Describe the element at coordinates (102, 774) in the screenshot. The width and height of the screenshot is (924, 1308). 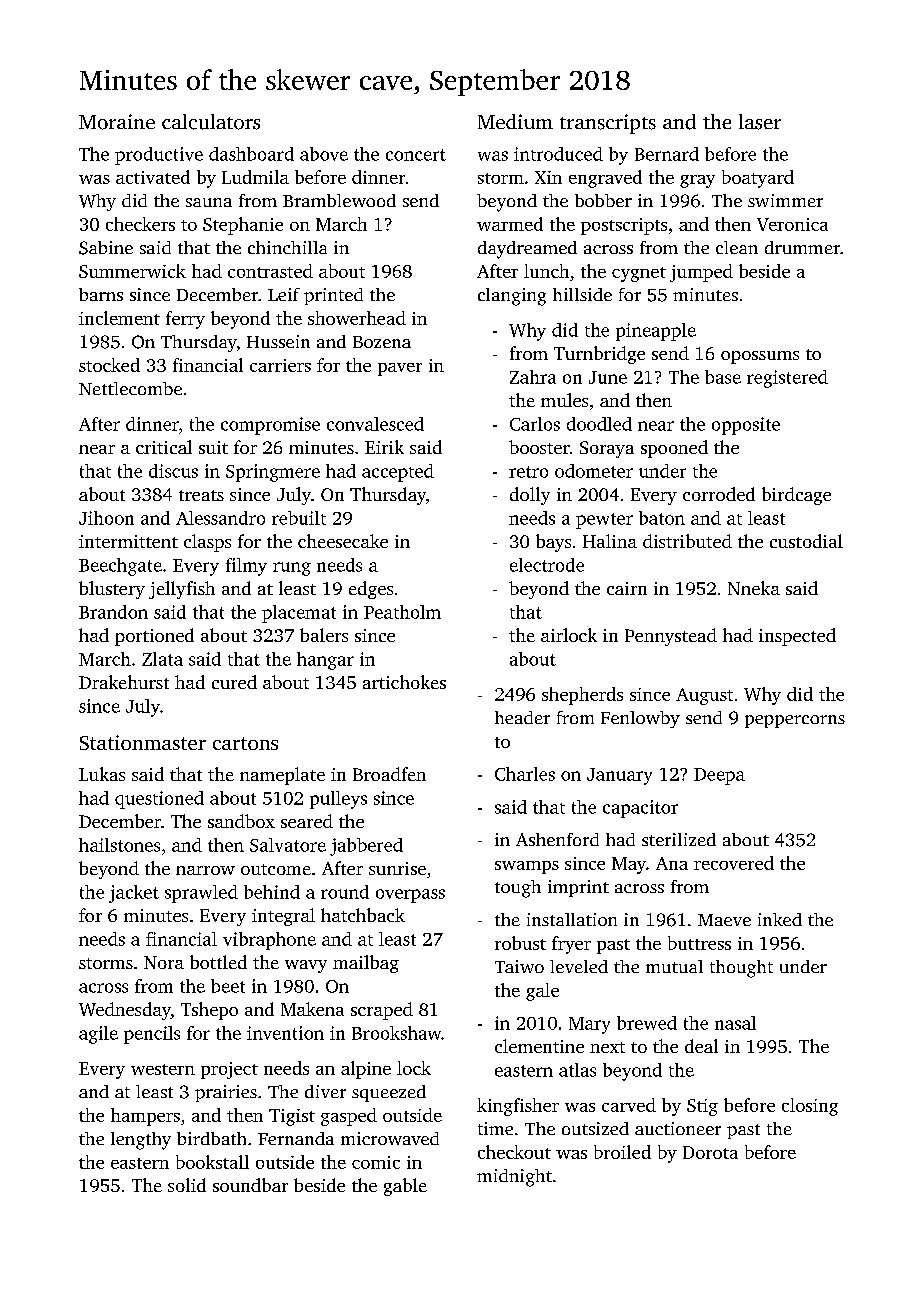
I see `Lukas` at that location.
